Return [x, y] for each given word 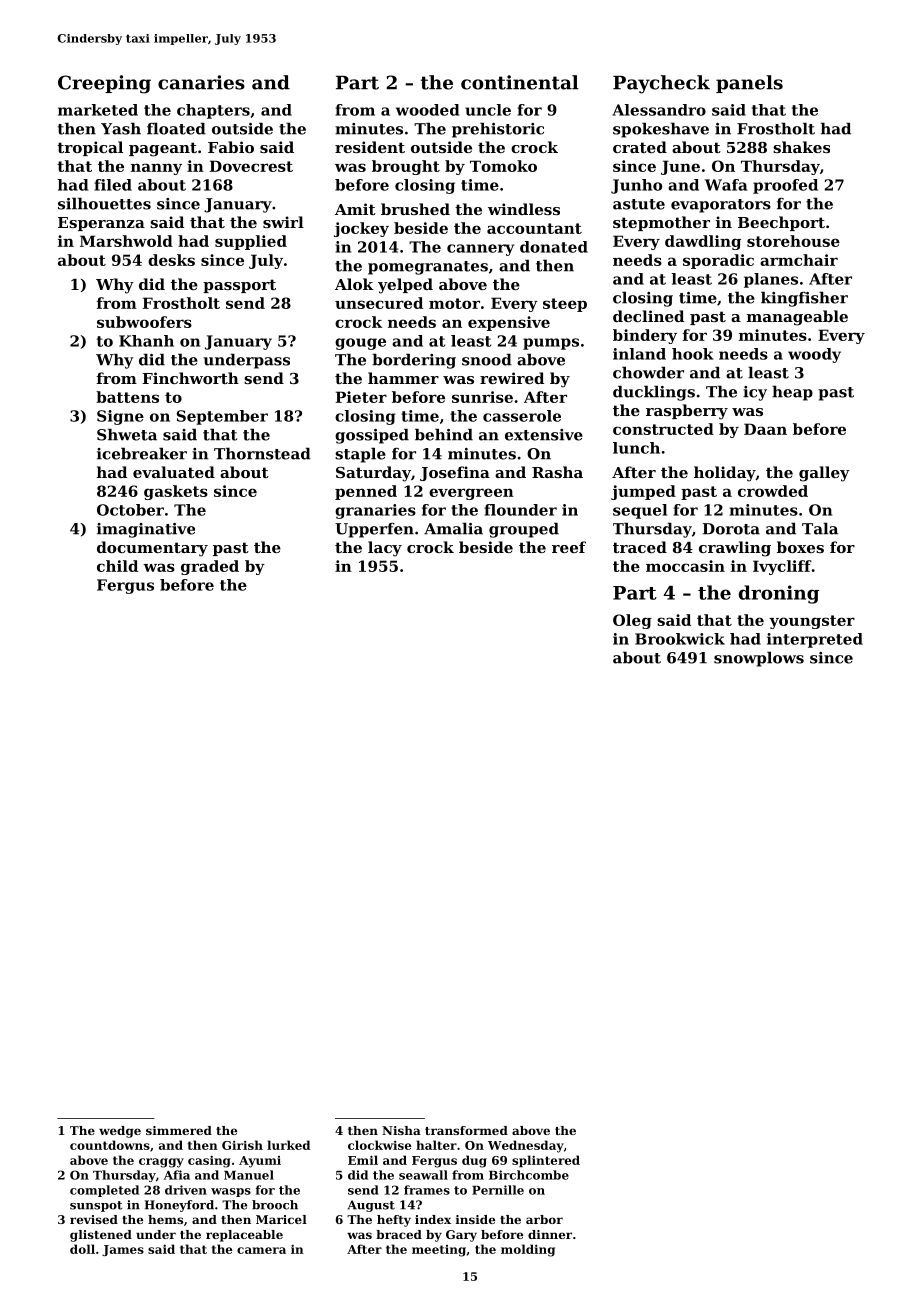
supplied [251, 242]
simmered [179, 1130]
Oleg [632, 621]
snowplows [759, 659]
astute [639, 204]
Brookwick [680, 639]
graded [210, 567]
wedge [120, 1132]
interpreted [815, 640]
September [222, 417]
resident [370, 147]
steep [565, 305]
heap [792, 393]
